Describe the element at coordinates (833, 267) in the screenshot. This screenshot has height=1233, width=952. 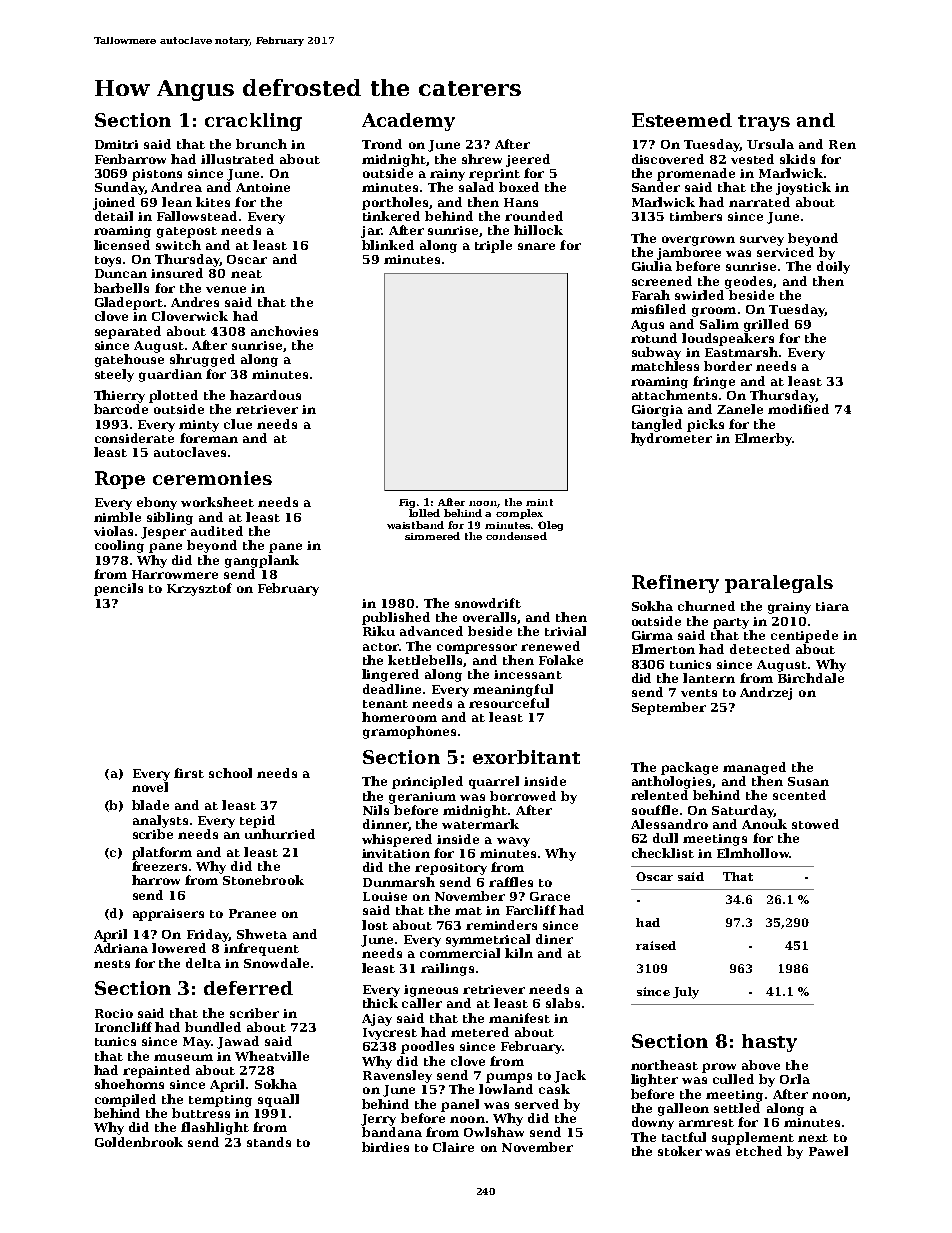
I see `doily` at that location.
